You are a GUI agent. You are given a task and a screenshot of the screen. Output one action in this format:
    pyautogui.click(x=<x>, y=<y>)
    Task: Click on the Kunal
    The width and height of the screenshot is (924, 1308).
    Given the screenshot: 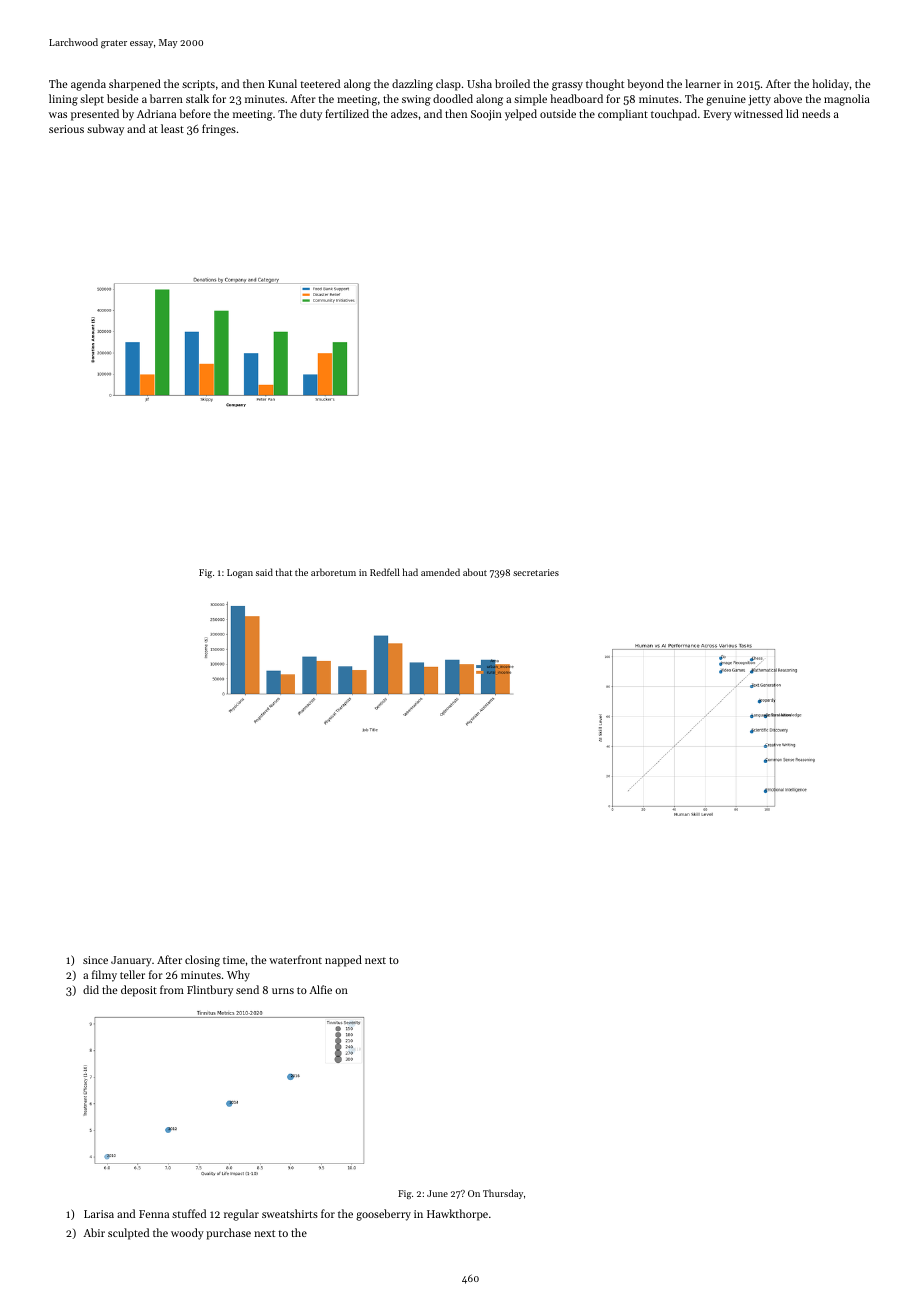 What is the action you would take?
    pyautogui.click(x=282, y=83)
